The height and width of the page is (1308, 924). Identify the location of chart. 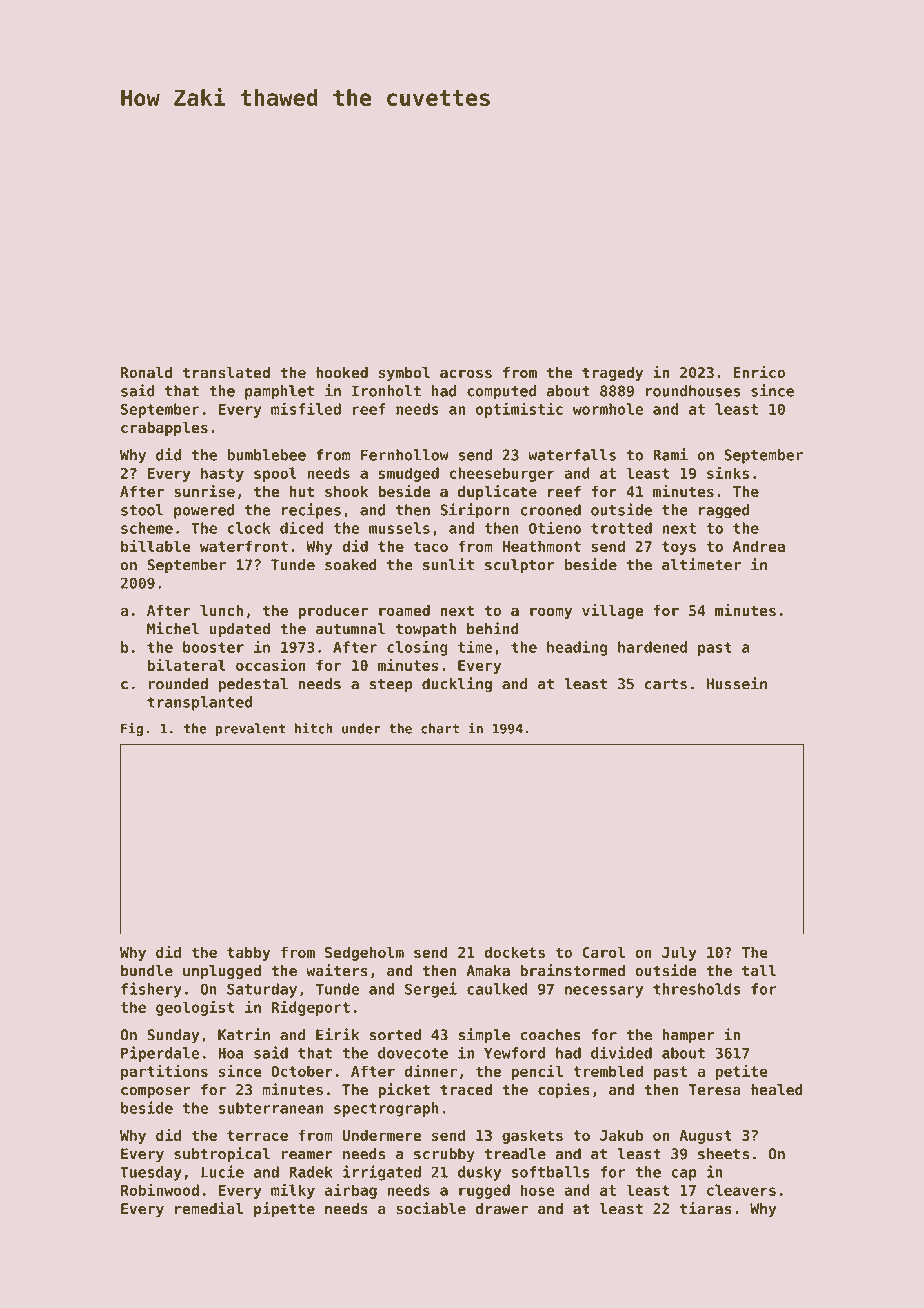
(440, 728).
